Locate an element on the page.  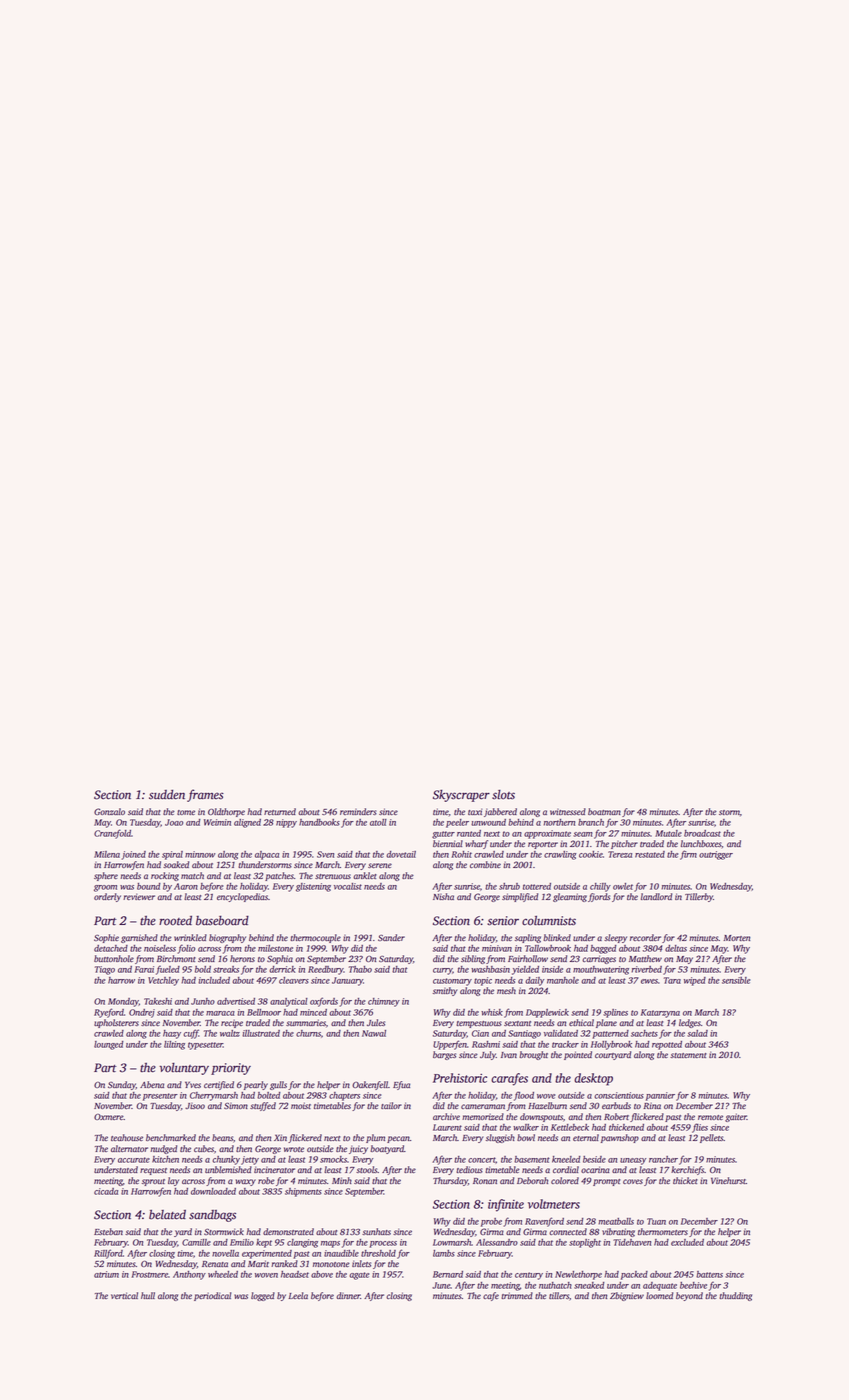
coves is located at coordinates (633, 1181).
